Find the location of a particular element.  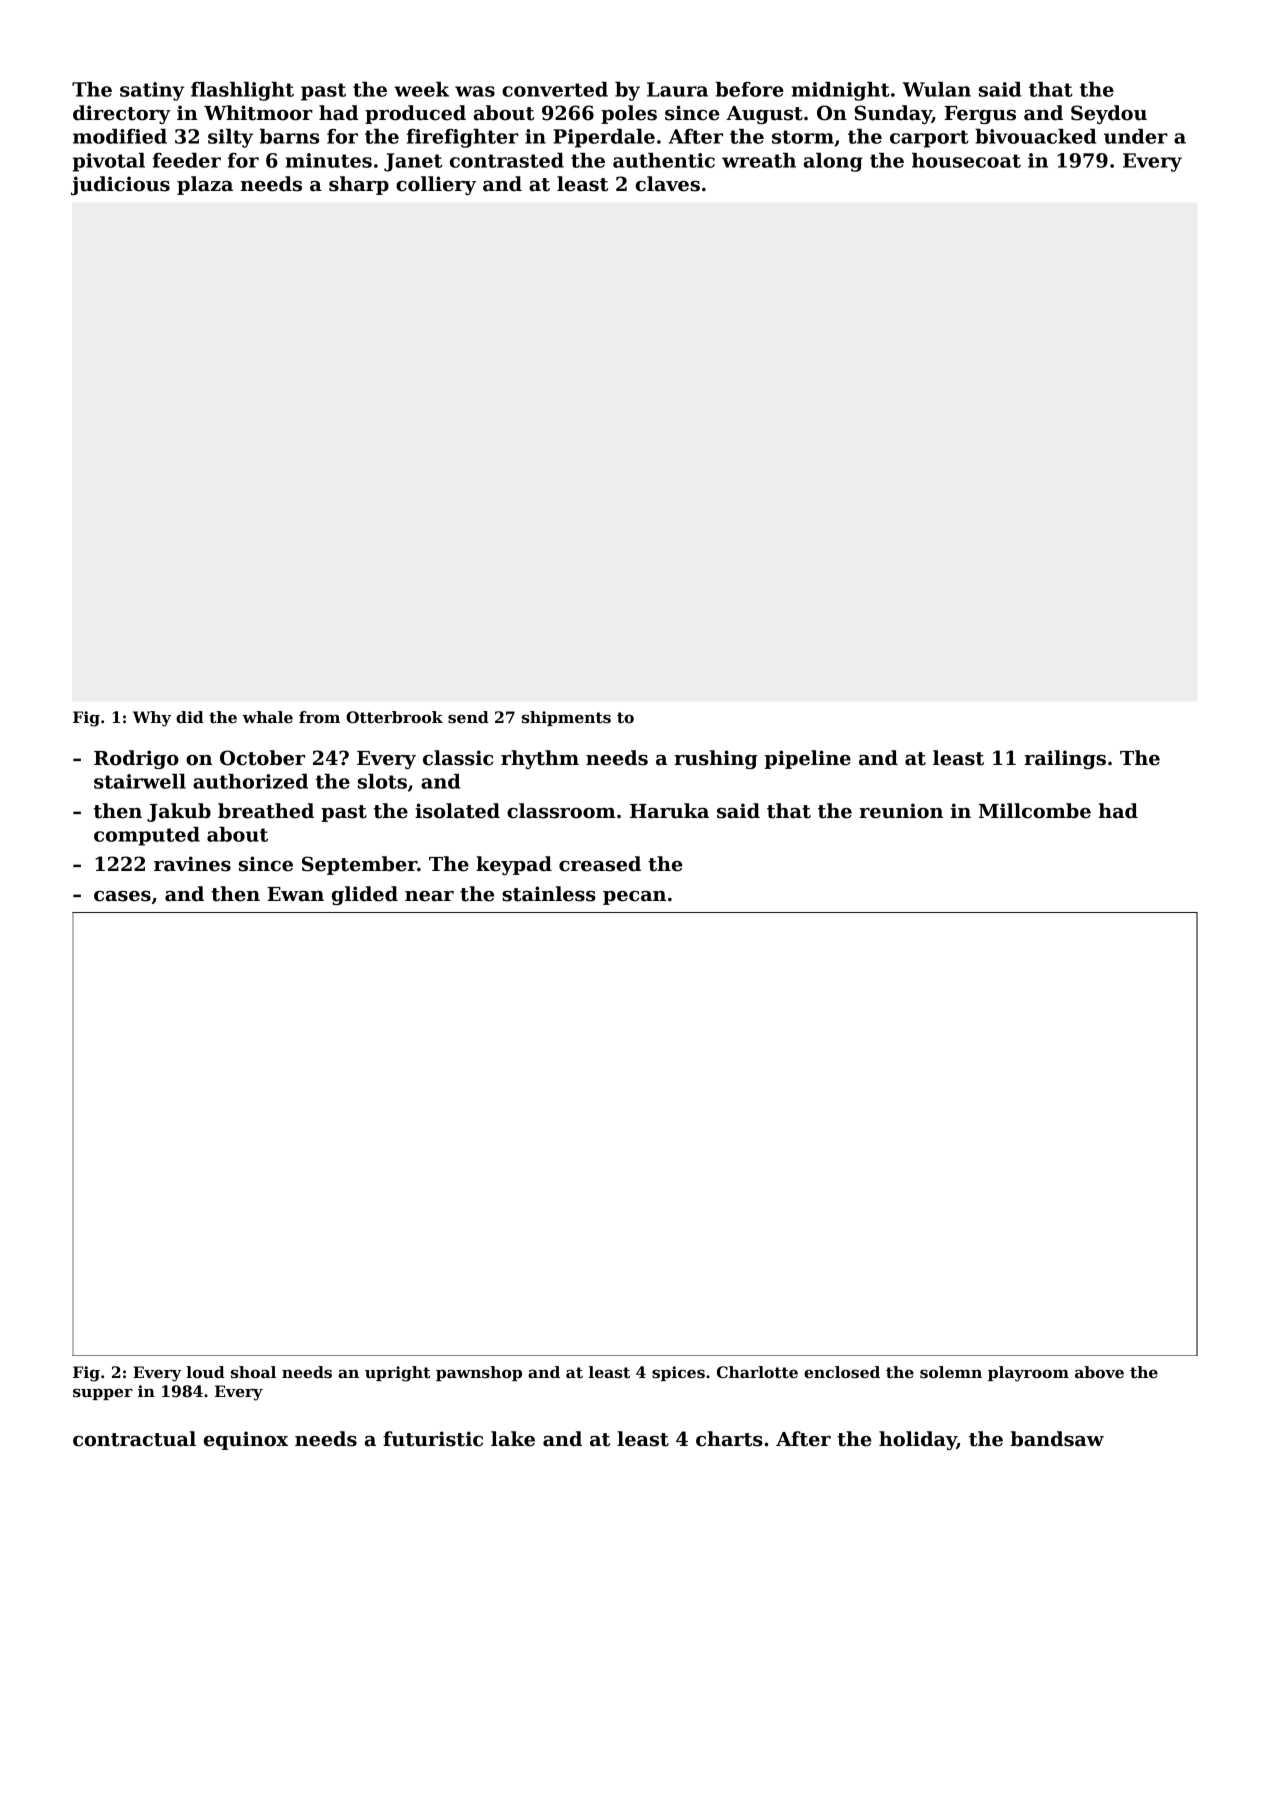

railings is located at coordinates (1065, 759).
